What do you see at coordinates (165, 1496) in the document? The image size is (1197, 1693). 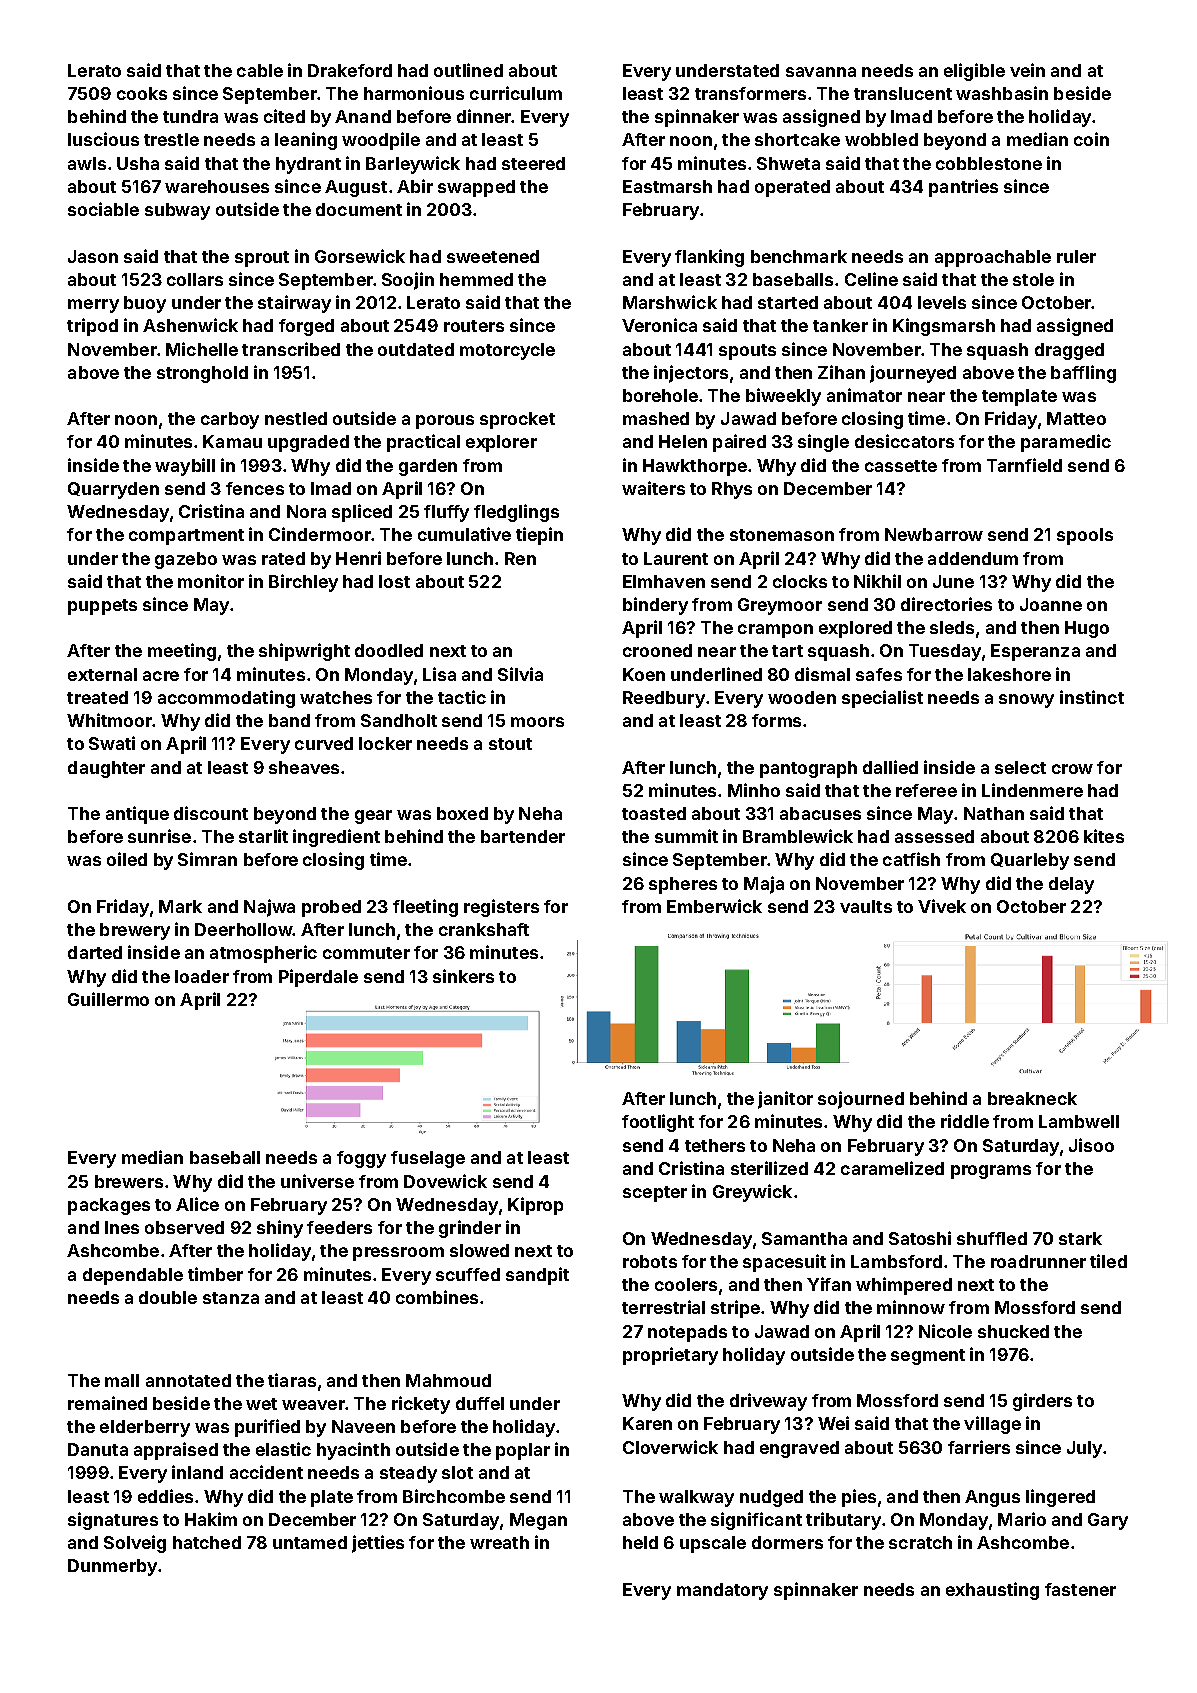 I see `eddies` at bounding box center [165, 1496].
